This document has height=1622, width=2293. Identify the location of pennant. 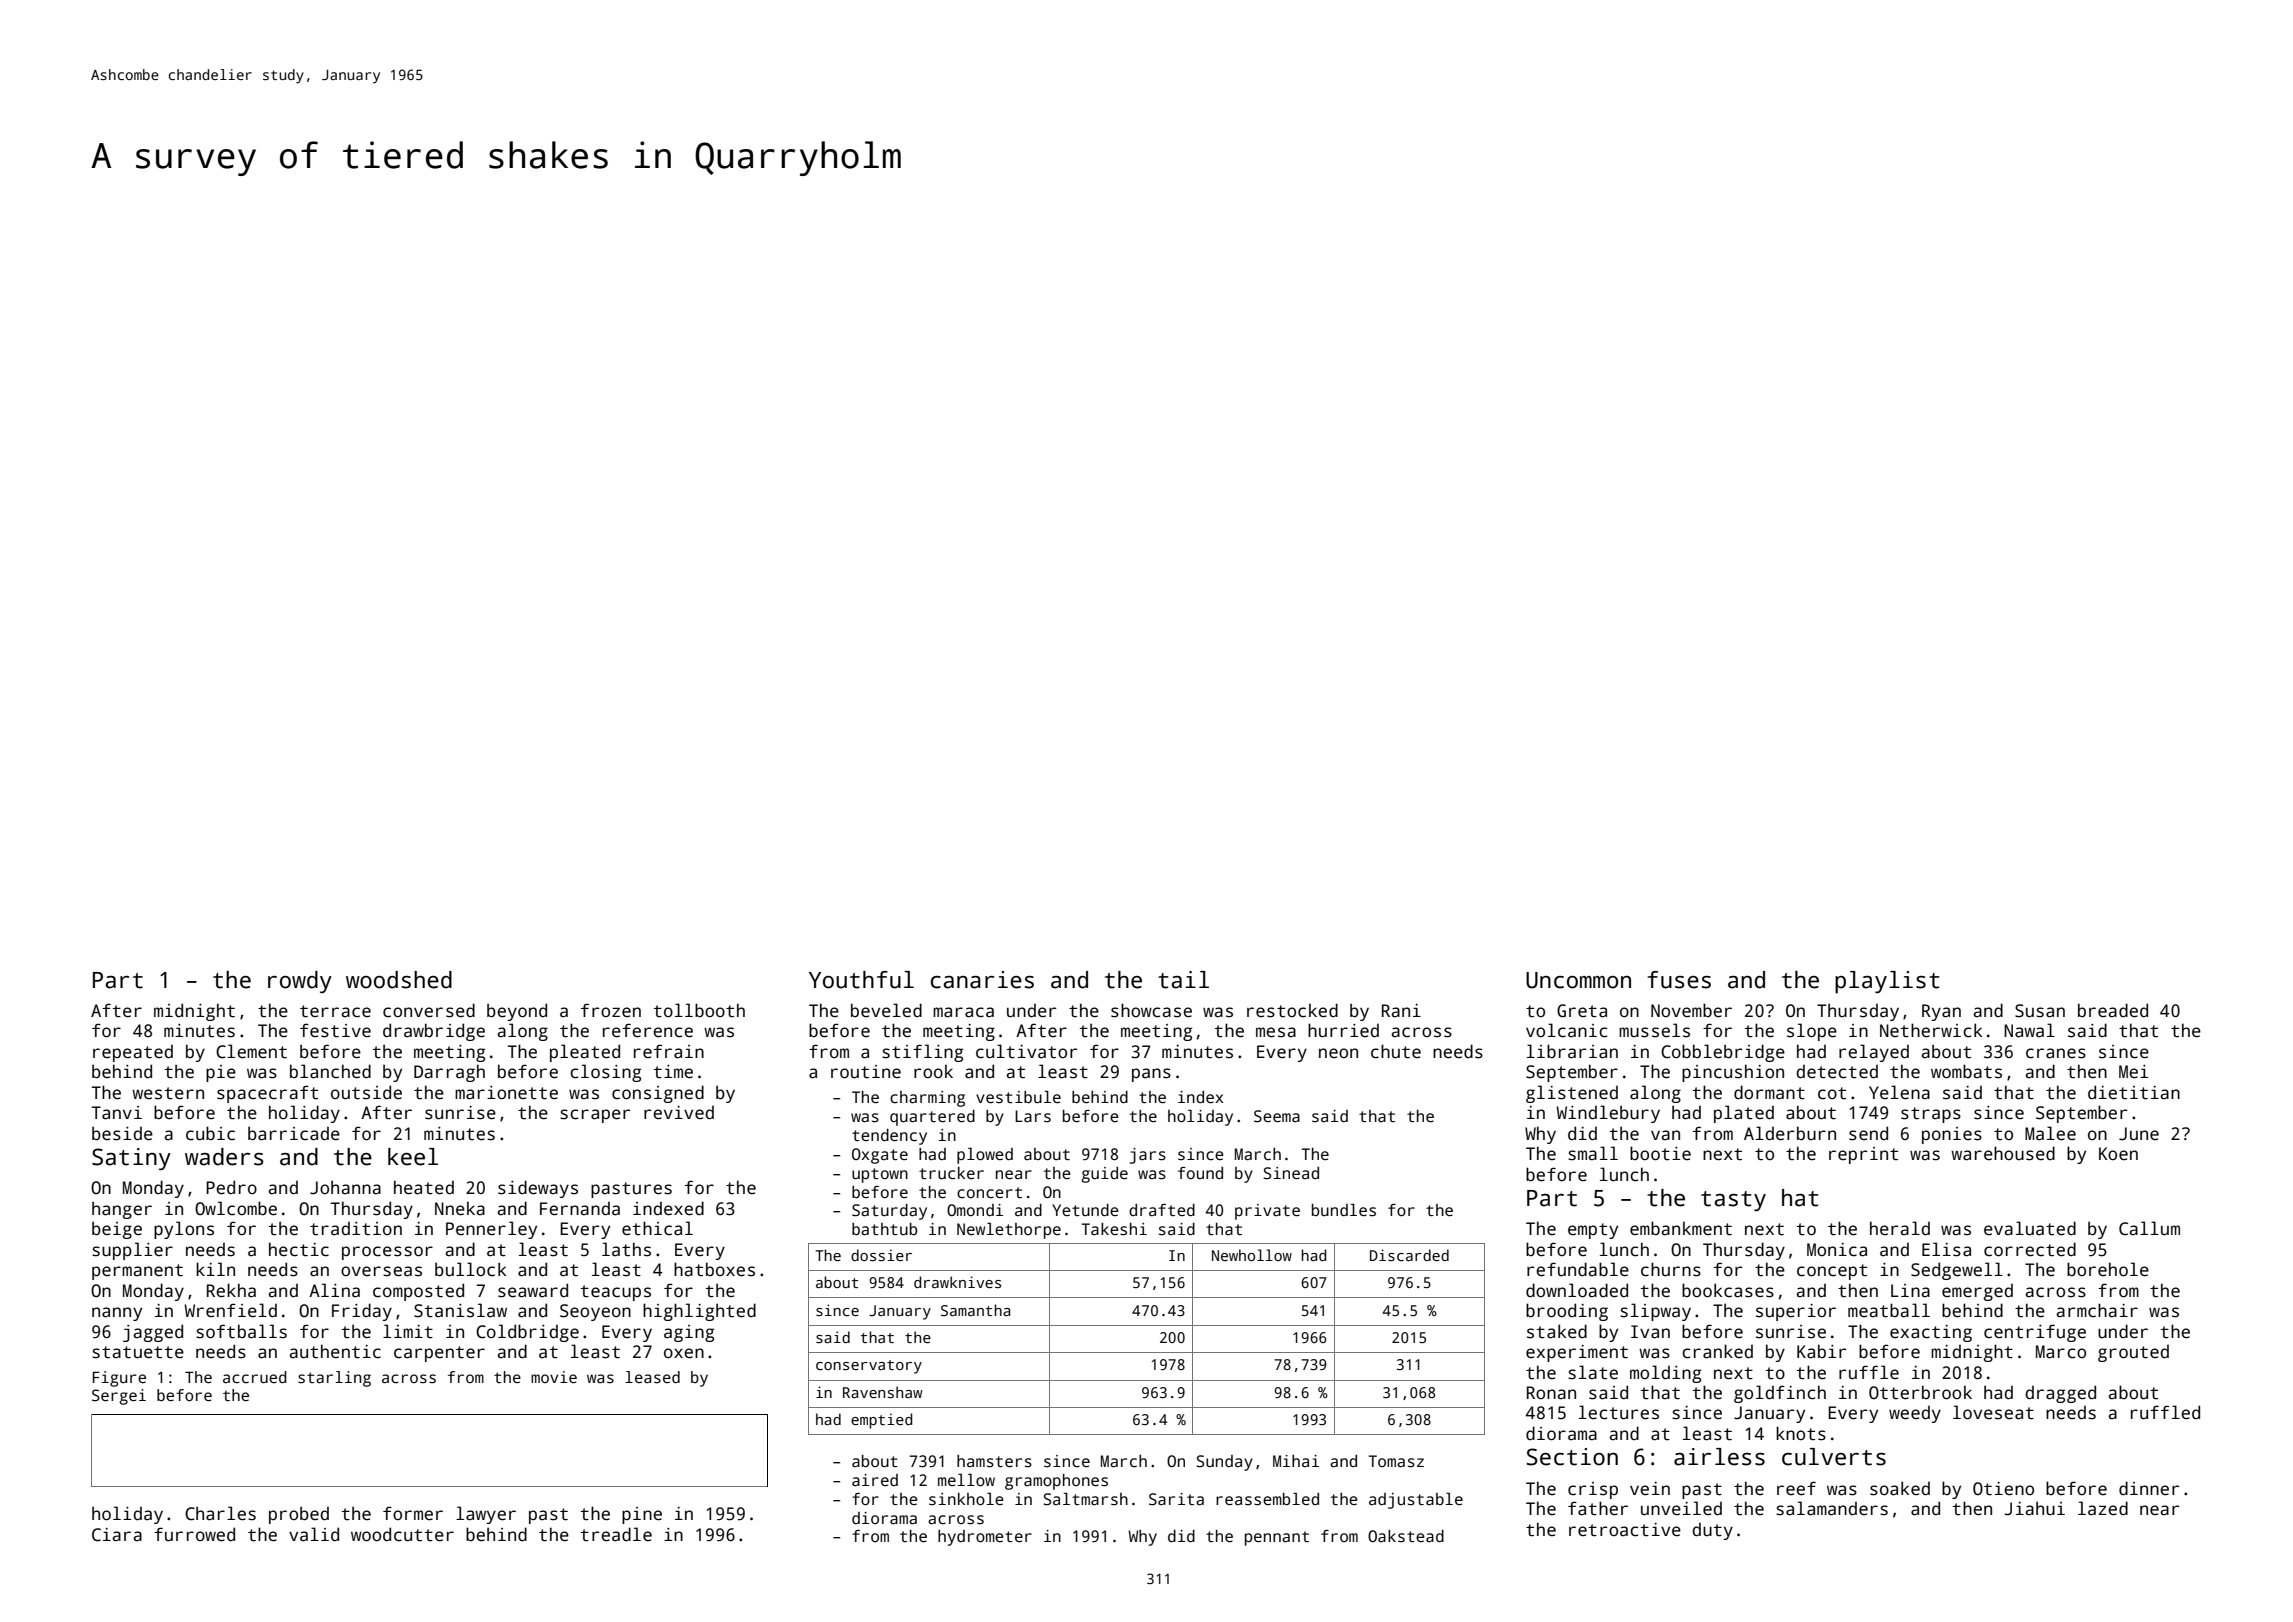
(1277, 1538).
